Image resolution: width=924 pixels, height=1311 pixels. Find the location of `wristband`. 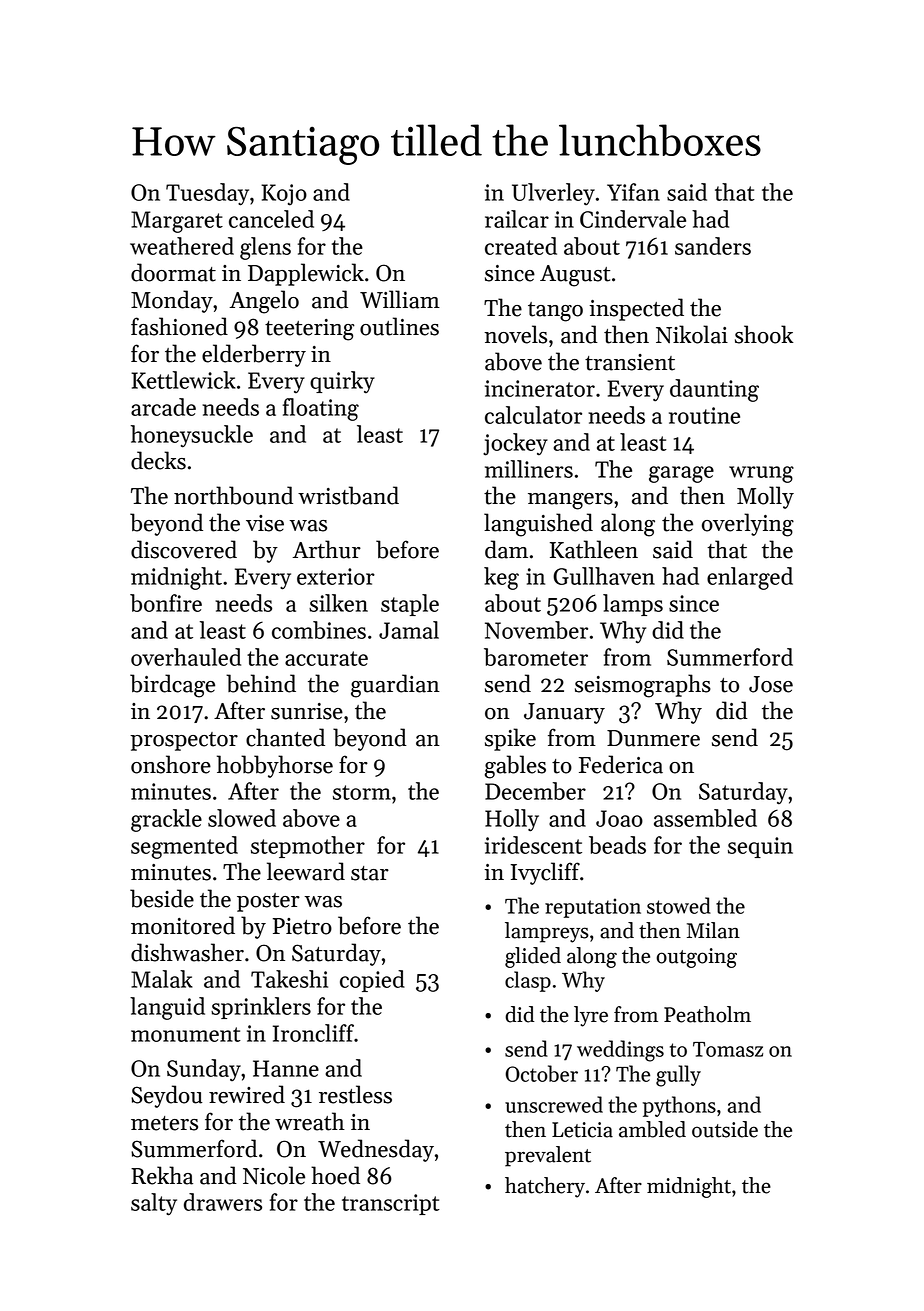

wristband is located at coordinates (348, 495).
